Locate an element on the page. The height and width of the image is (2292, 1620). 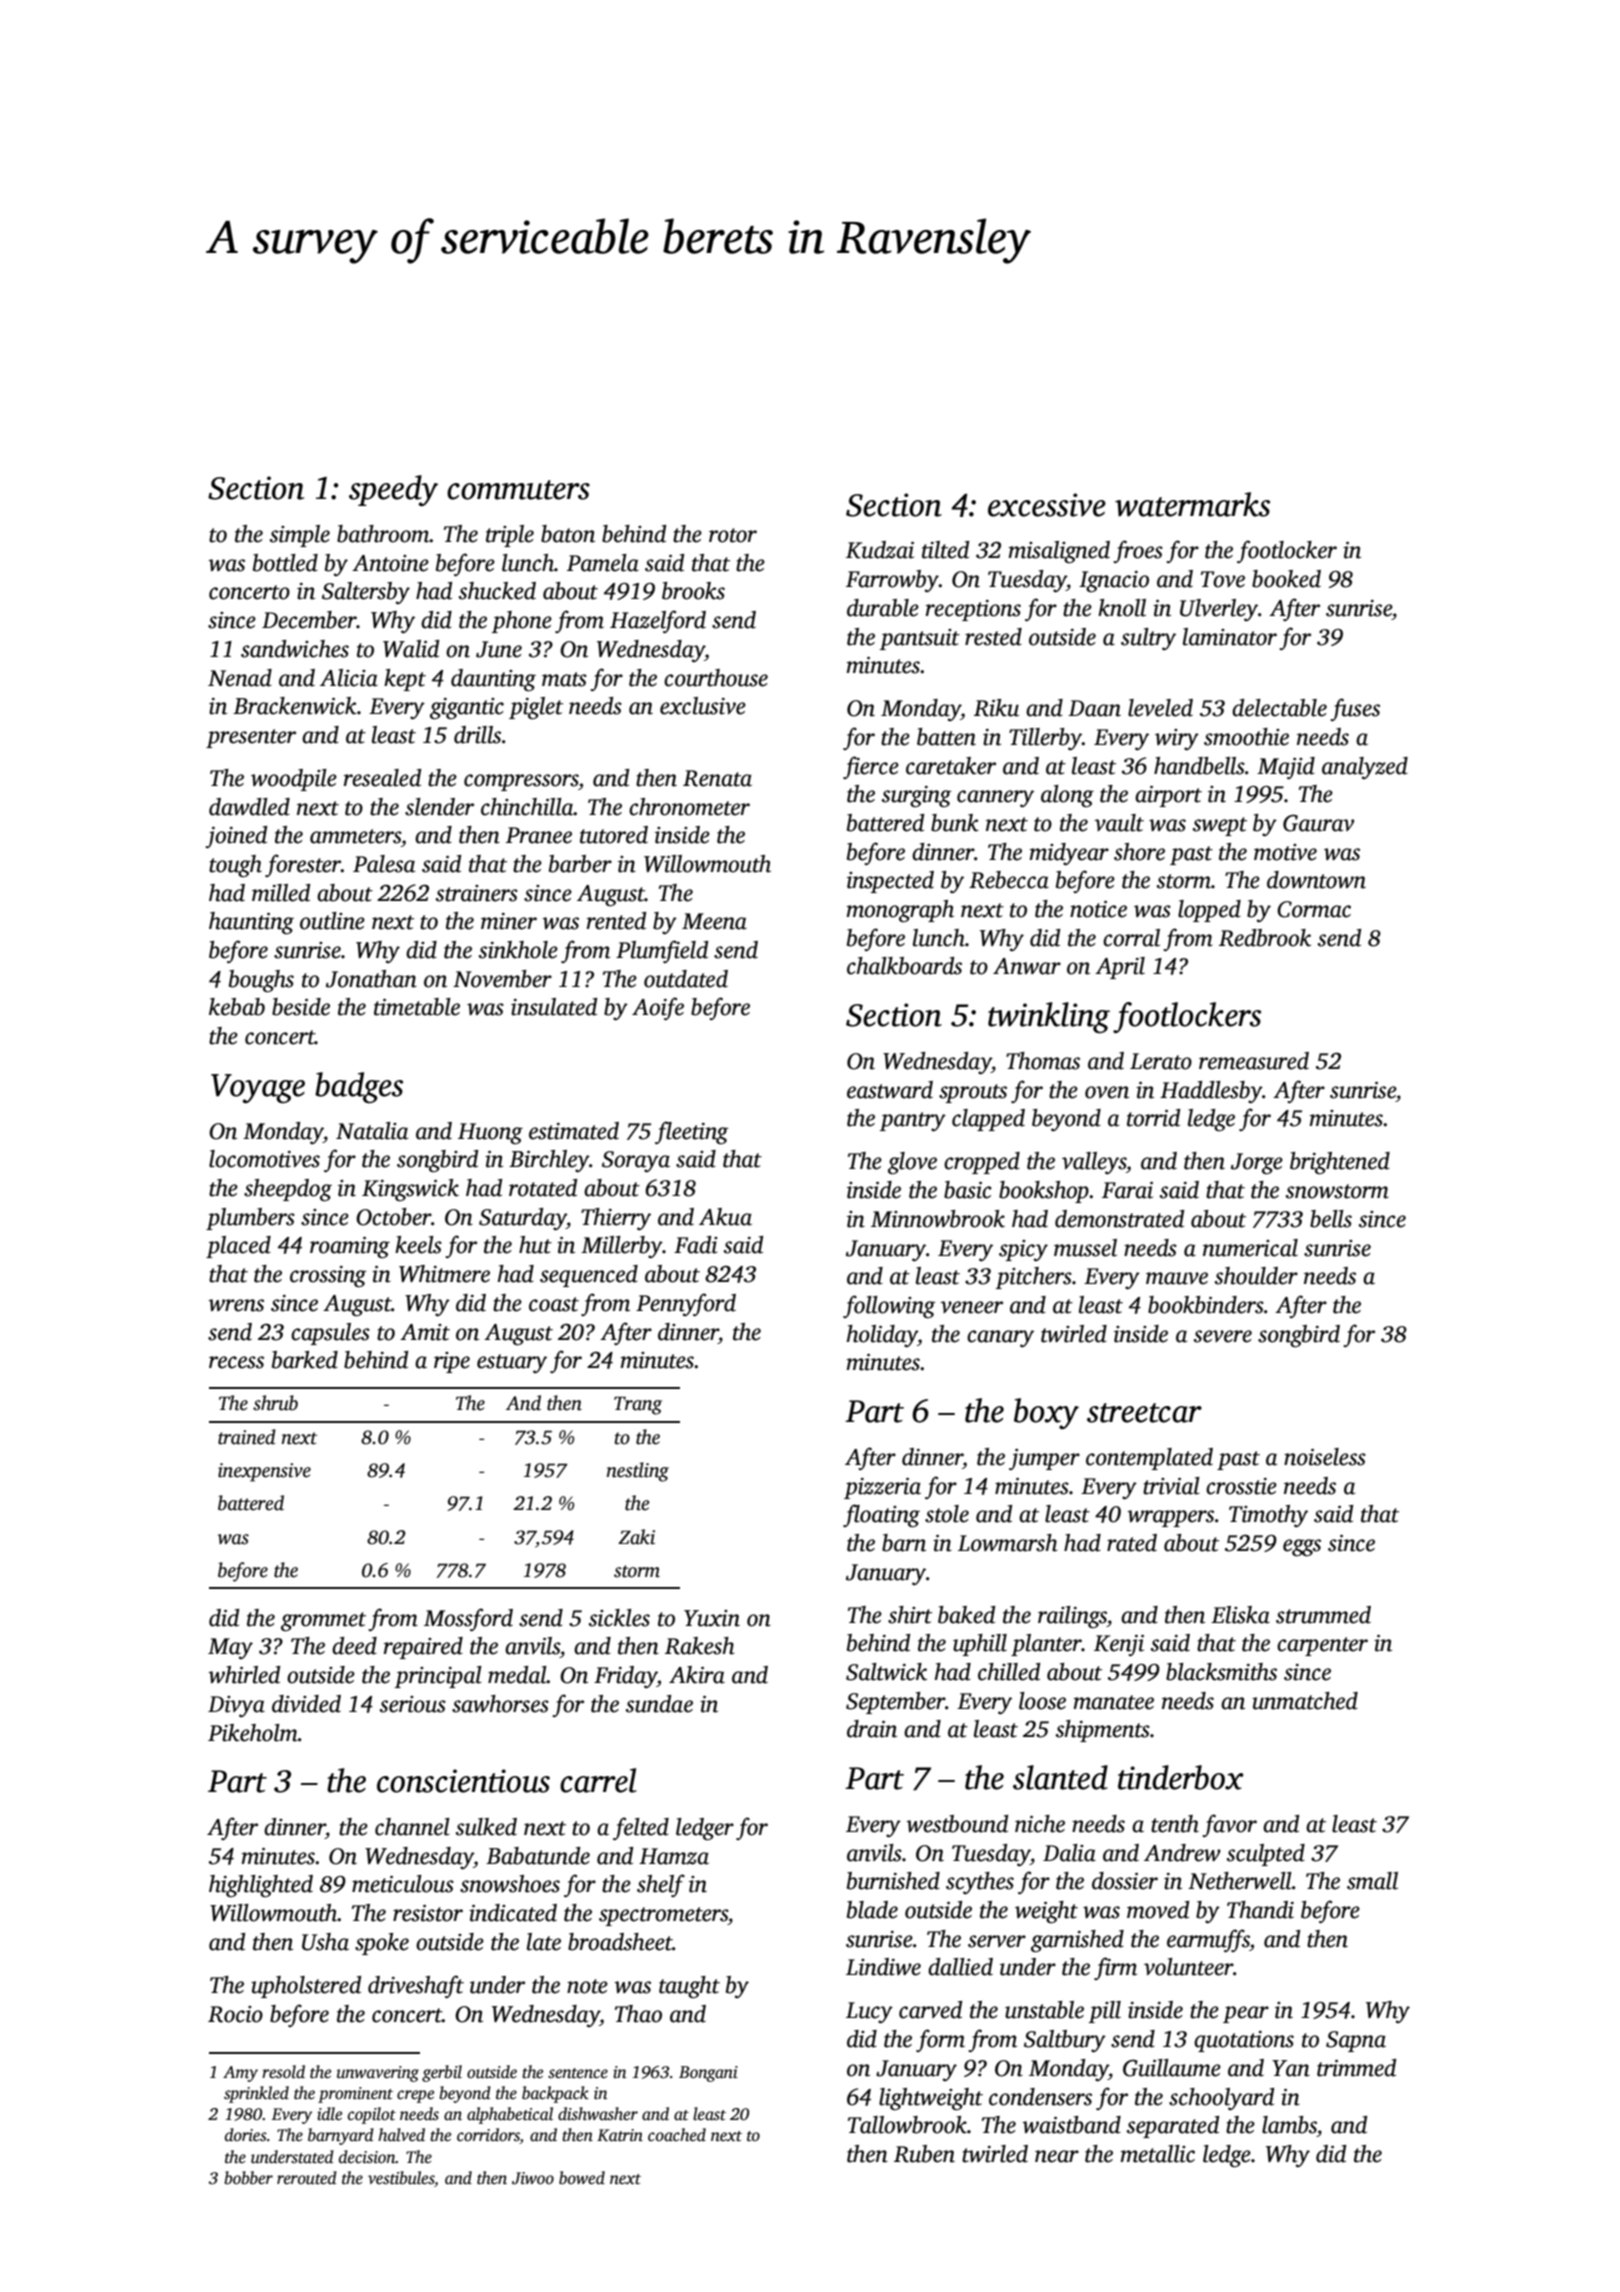
miner is located at coordinates (509, 921).
